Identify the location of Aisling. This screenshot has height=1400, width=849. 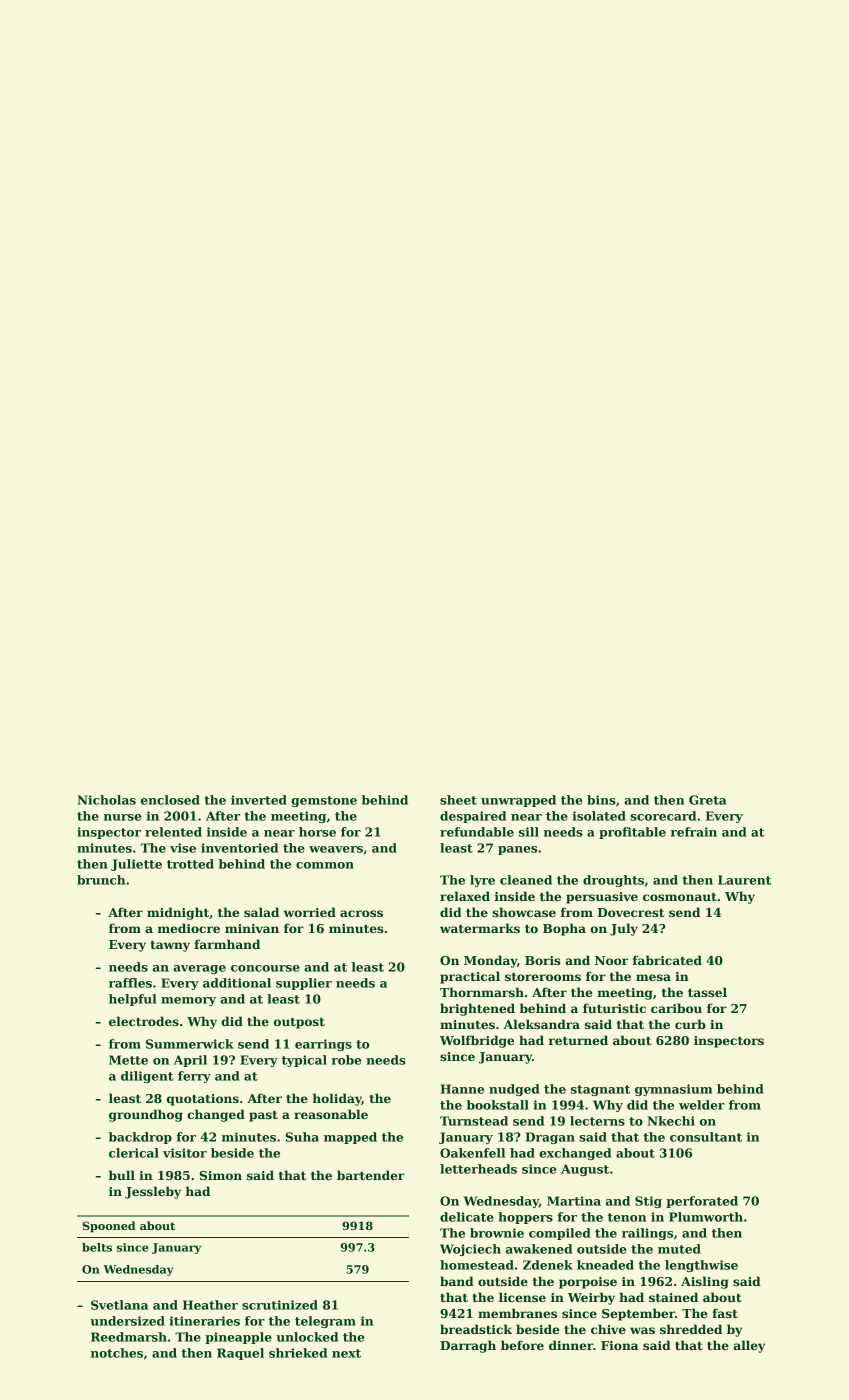
(705, 1282).
